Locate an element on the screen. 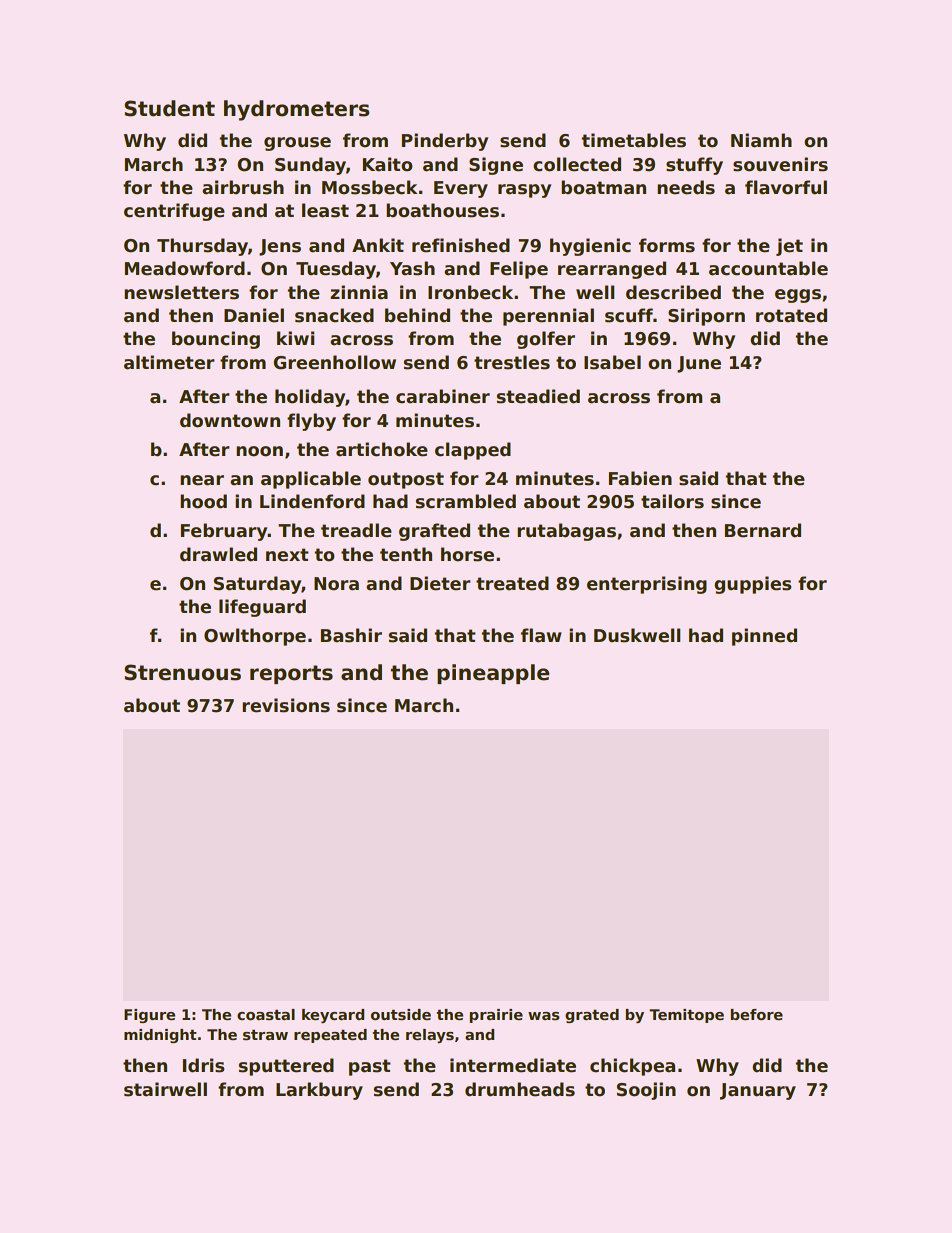 Image resolution: width=952 pixels, height=1233 pixels. accountable is located at coordinates (768, 268).
